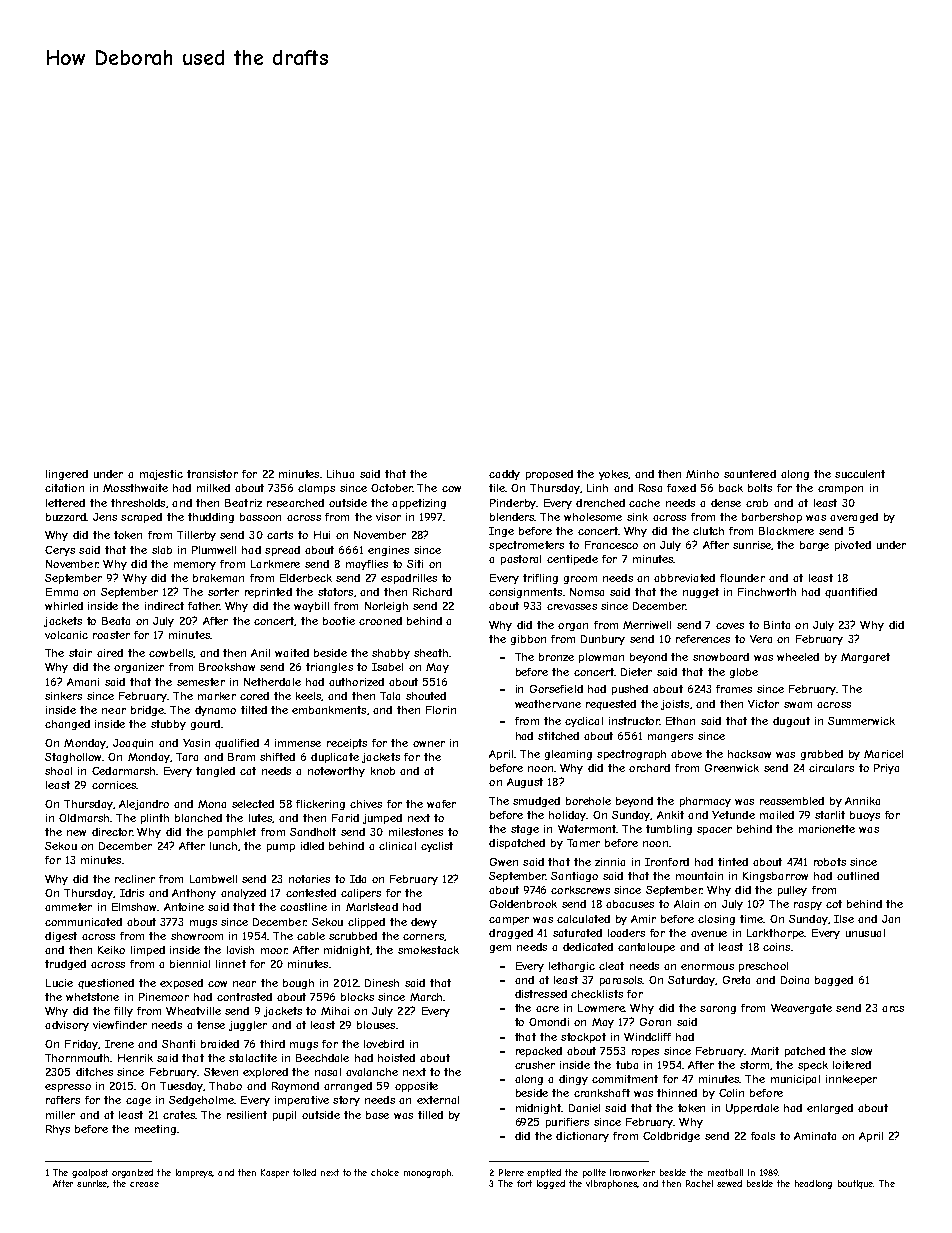  I want to click on proposed, so click(549, 475).
